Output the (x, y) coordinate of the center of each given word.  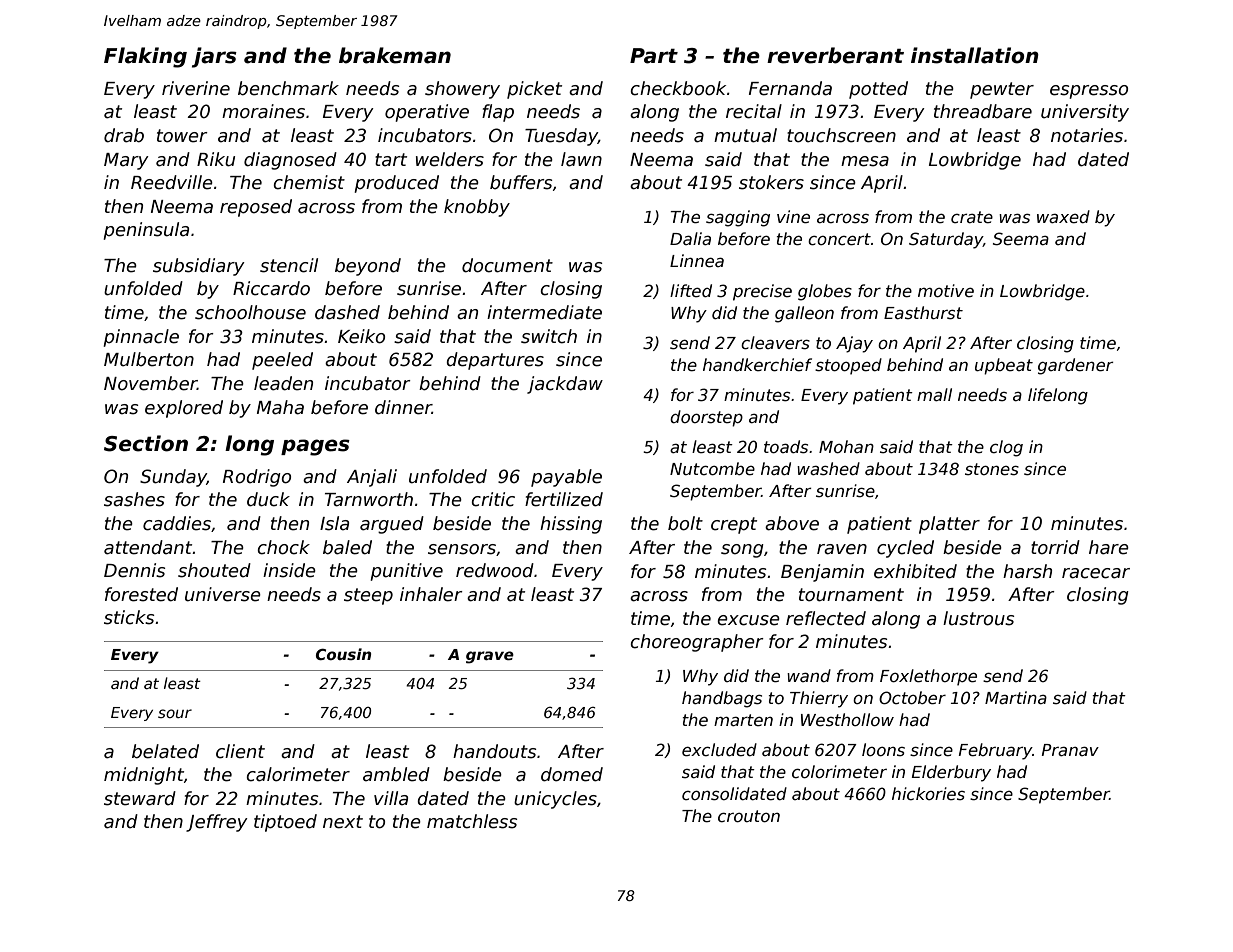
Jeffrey (216, 823)
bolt (685, 523)
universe (223, 594)
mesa (865, 161)
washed (828, 469)
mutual (745, 135)
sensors (462, 549)
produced (396, 184)
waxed (1063, 217)
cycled (905, 549)
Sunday (173, 478)
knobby (477, 208)
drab (124, 135)
